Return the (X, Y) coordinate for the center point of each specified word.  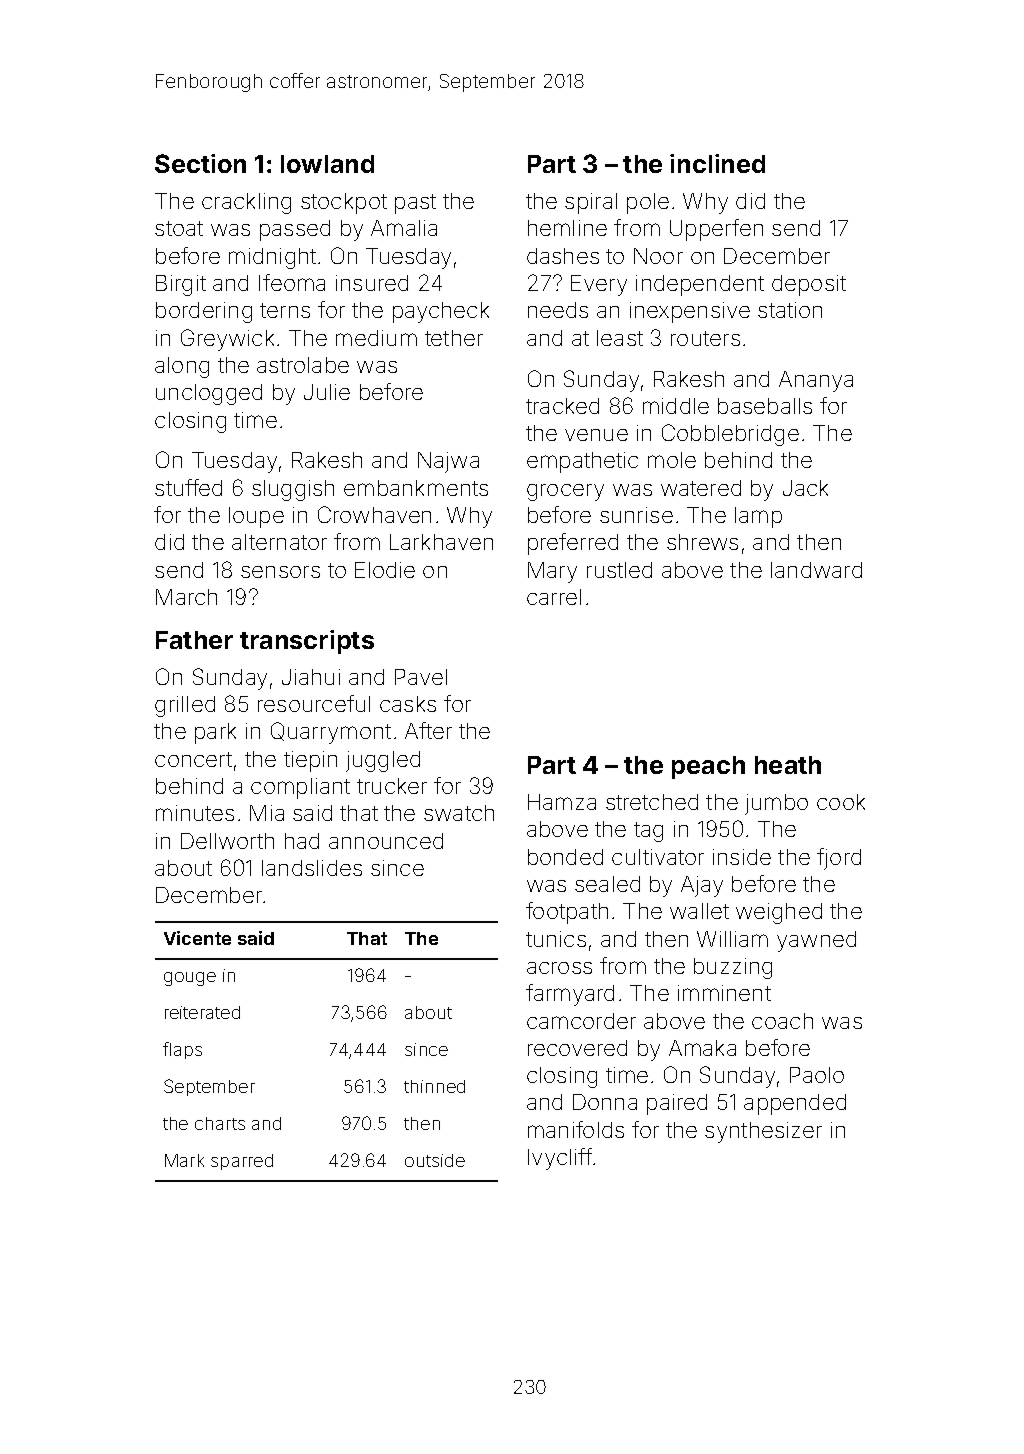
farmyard (570, 995)
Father (194, 640)
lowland (327, 164)
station (790, 310)
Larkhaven (441, 542)
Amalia (404, 228)
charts (220, 1123)
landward (816, 570)
